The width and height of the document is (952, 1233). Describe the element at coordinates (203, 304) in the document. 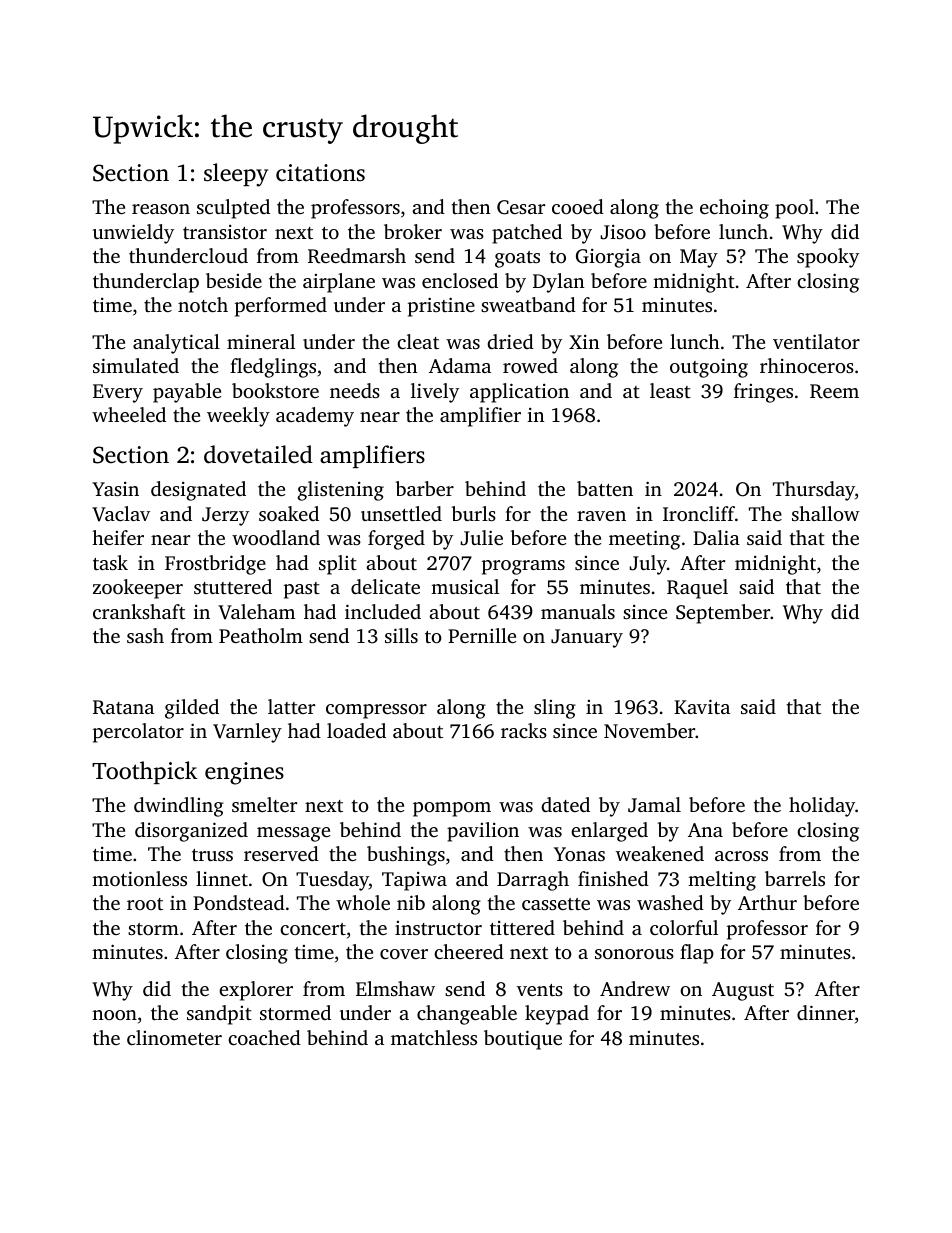

I see `notch` at that location.
